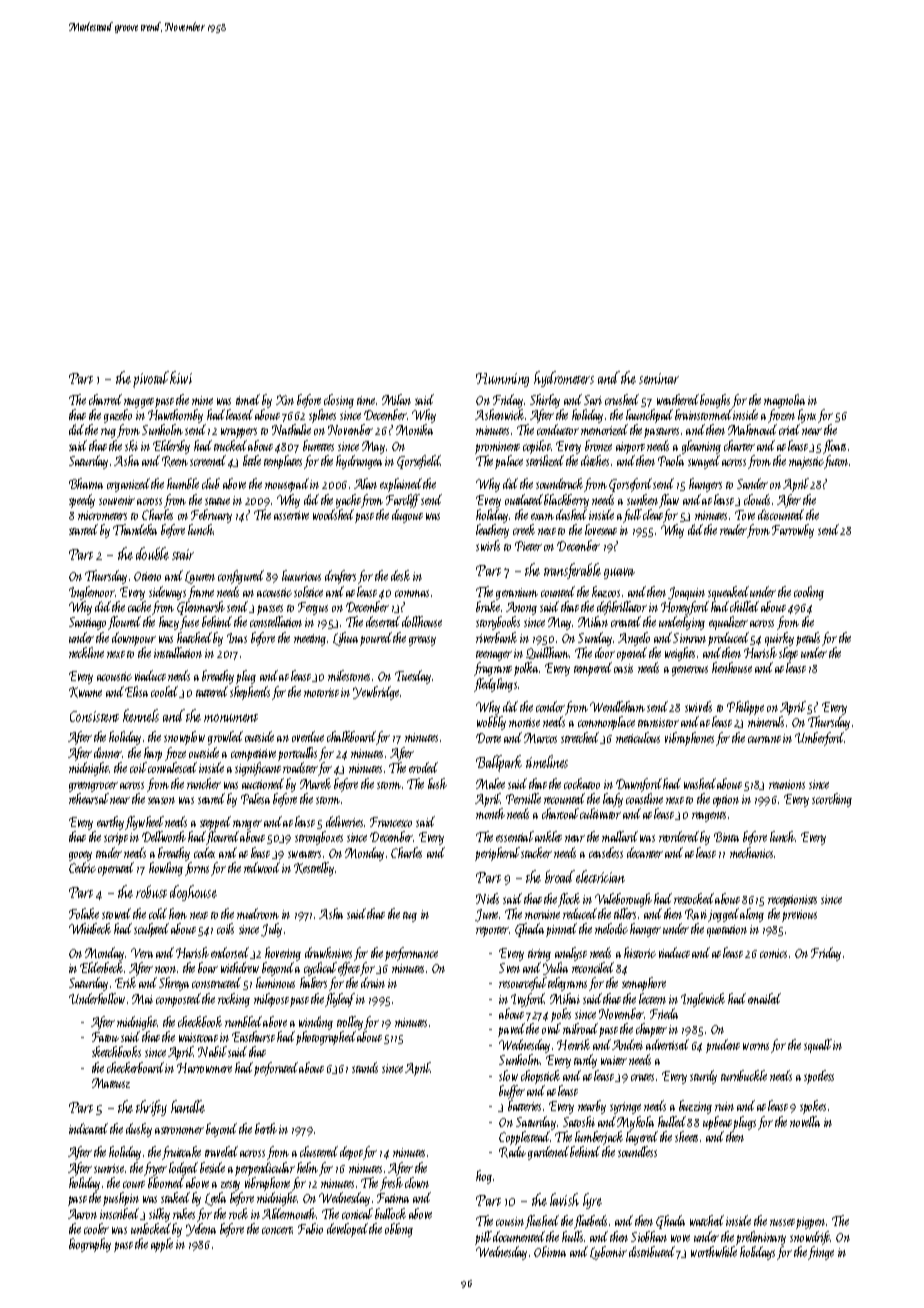 The width and height of the screenshot is (924, 1308). Describe the element at coordinates (564, 379) in the screenshot. I see `hydrometers` at that location.
